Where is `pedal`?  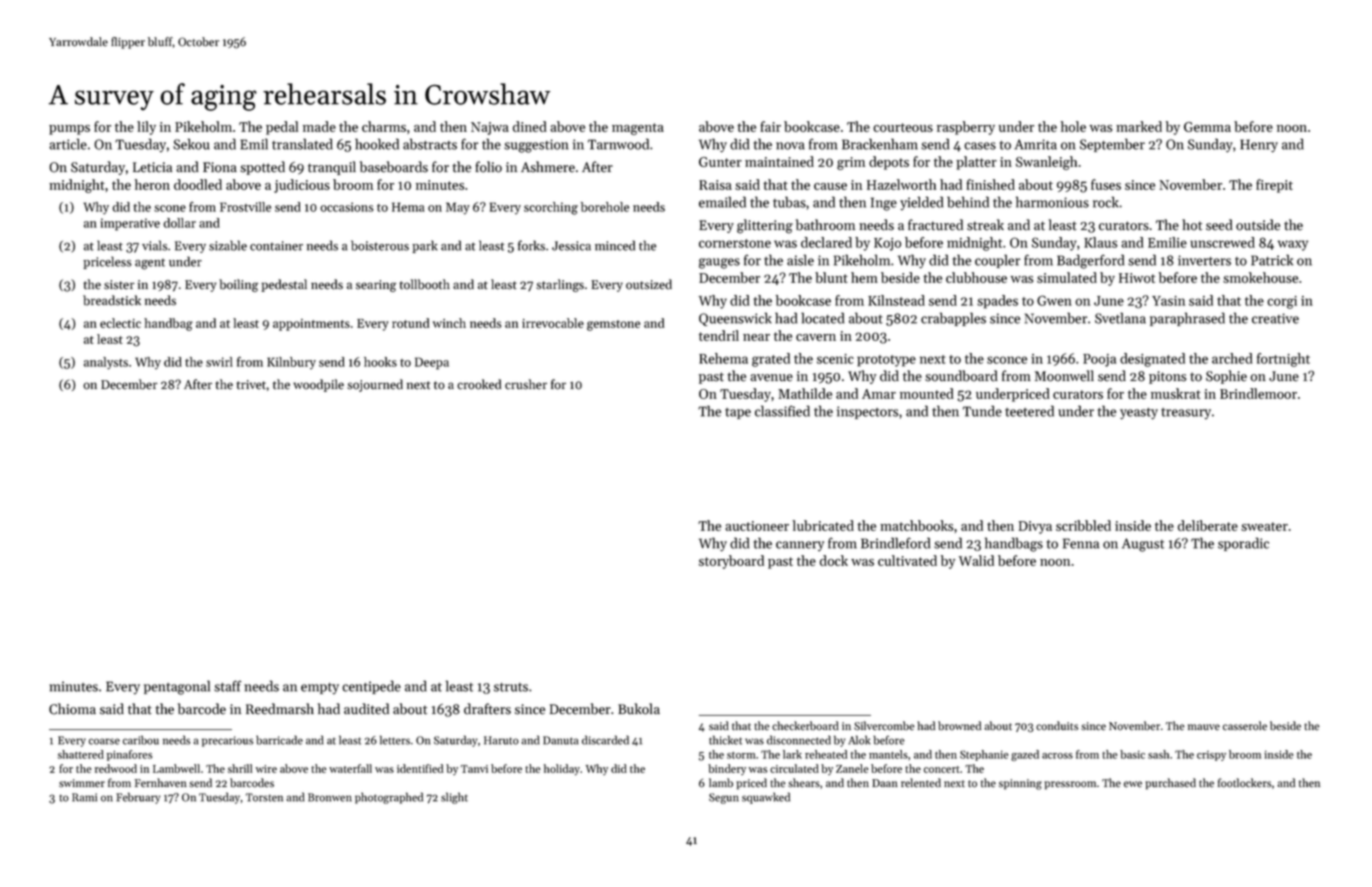
pedal is located at coordinates (282, 128).
